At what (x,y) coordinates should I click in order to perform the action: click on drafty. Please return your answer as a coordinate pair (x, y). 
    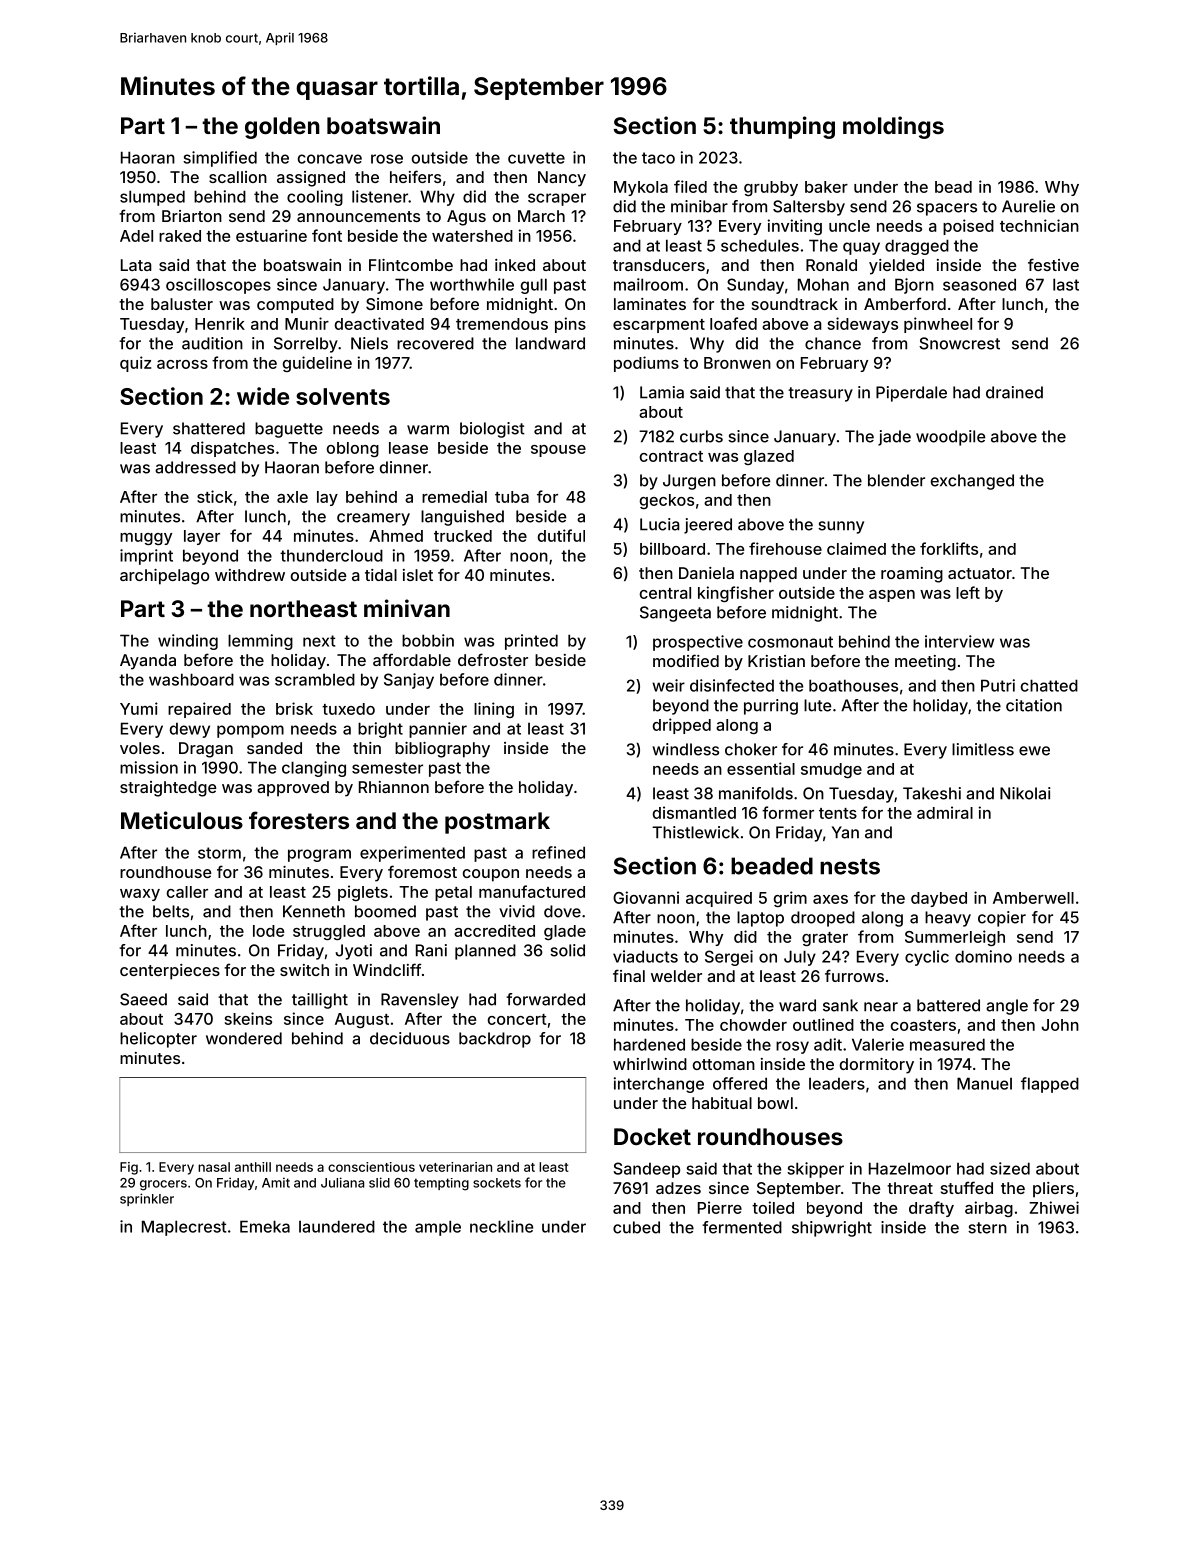
    Looking at the image, I should click on (931, 1209).
